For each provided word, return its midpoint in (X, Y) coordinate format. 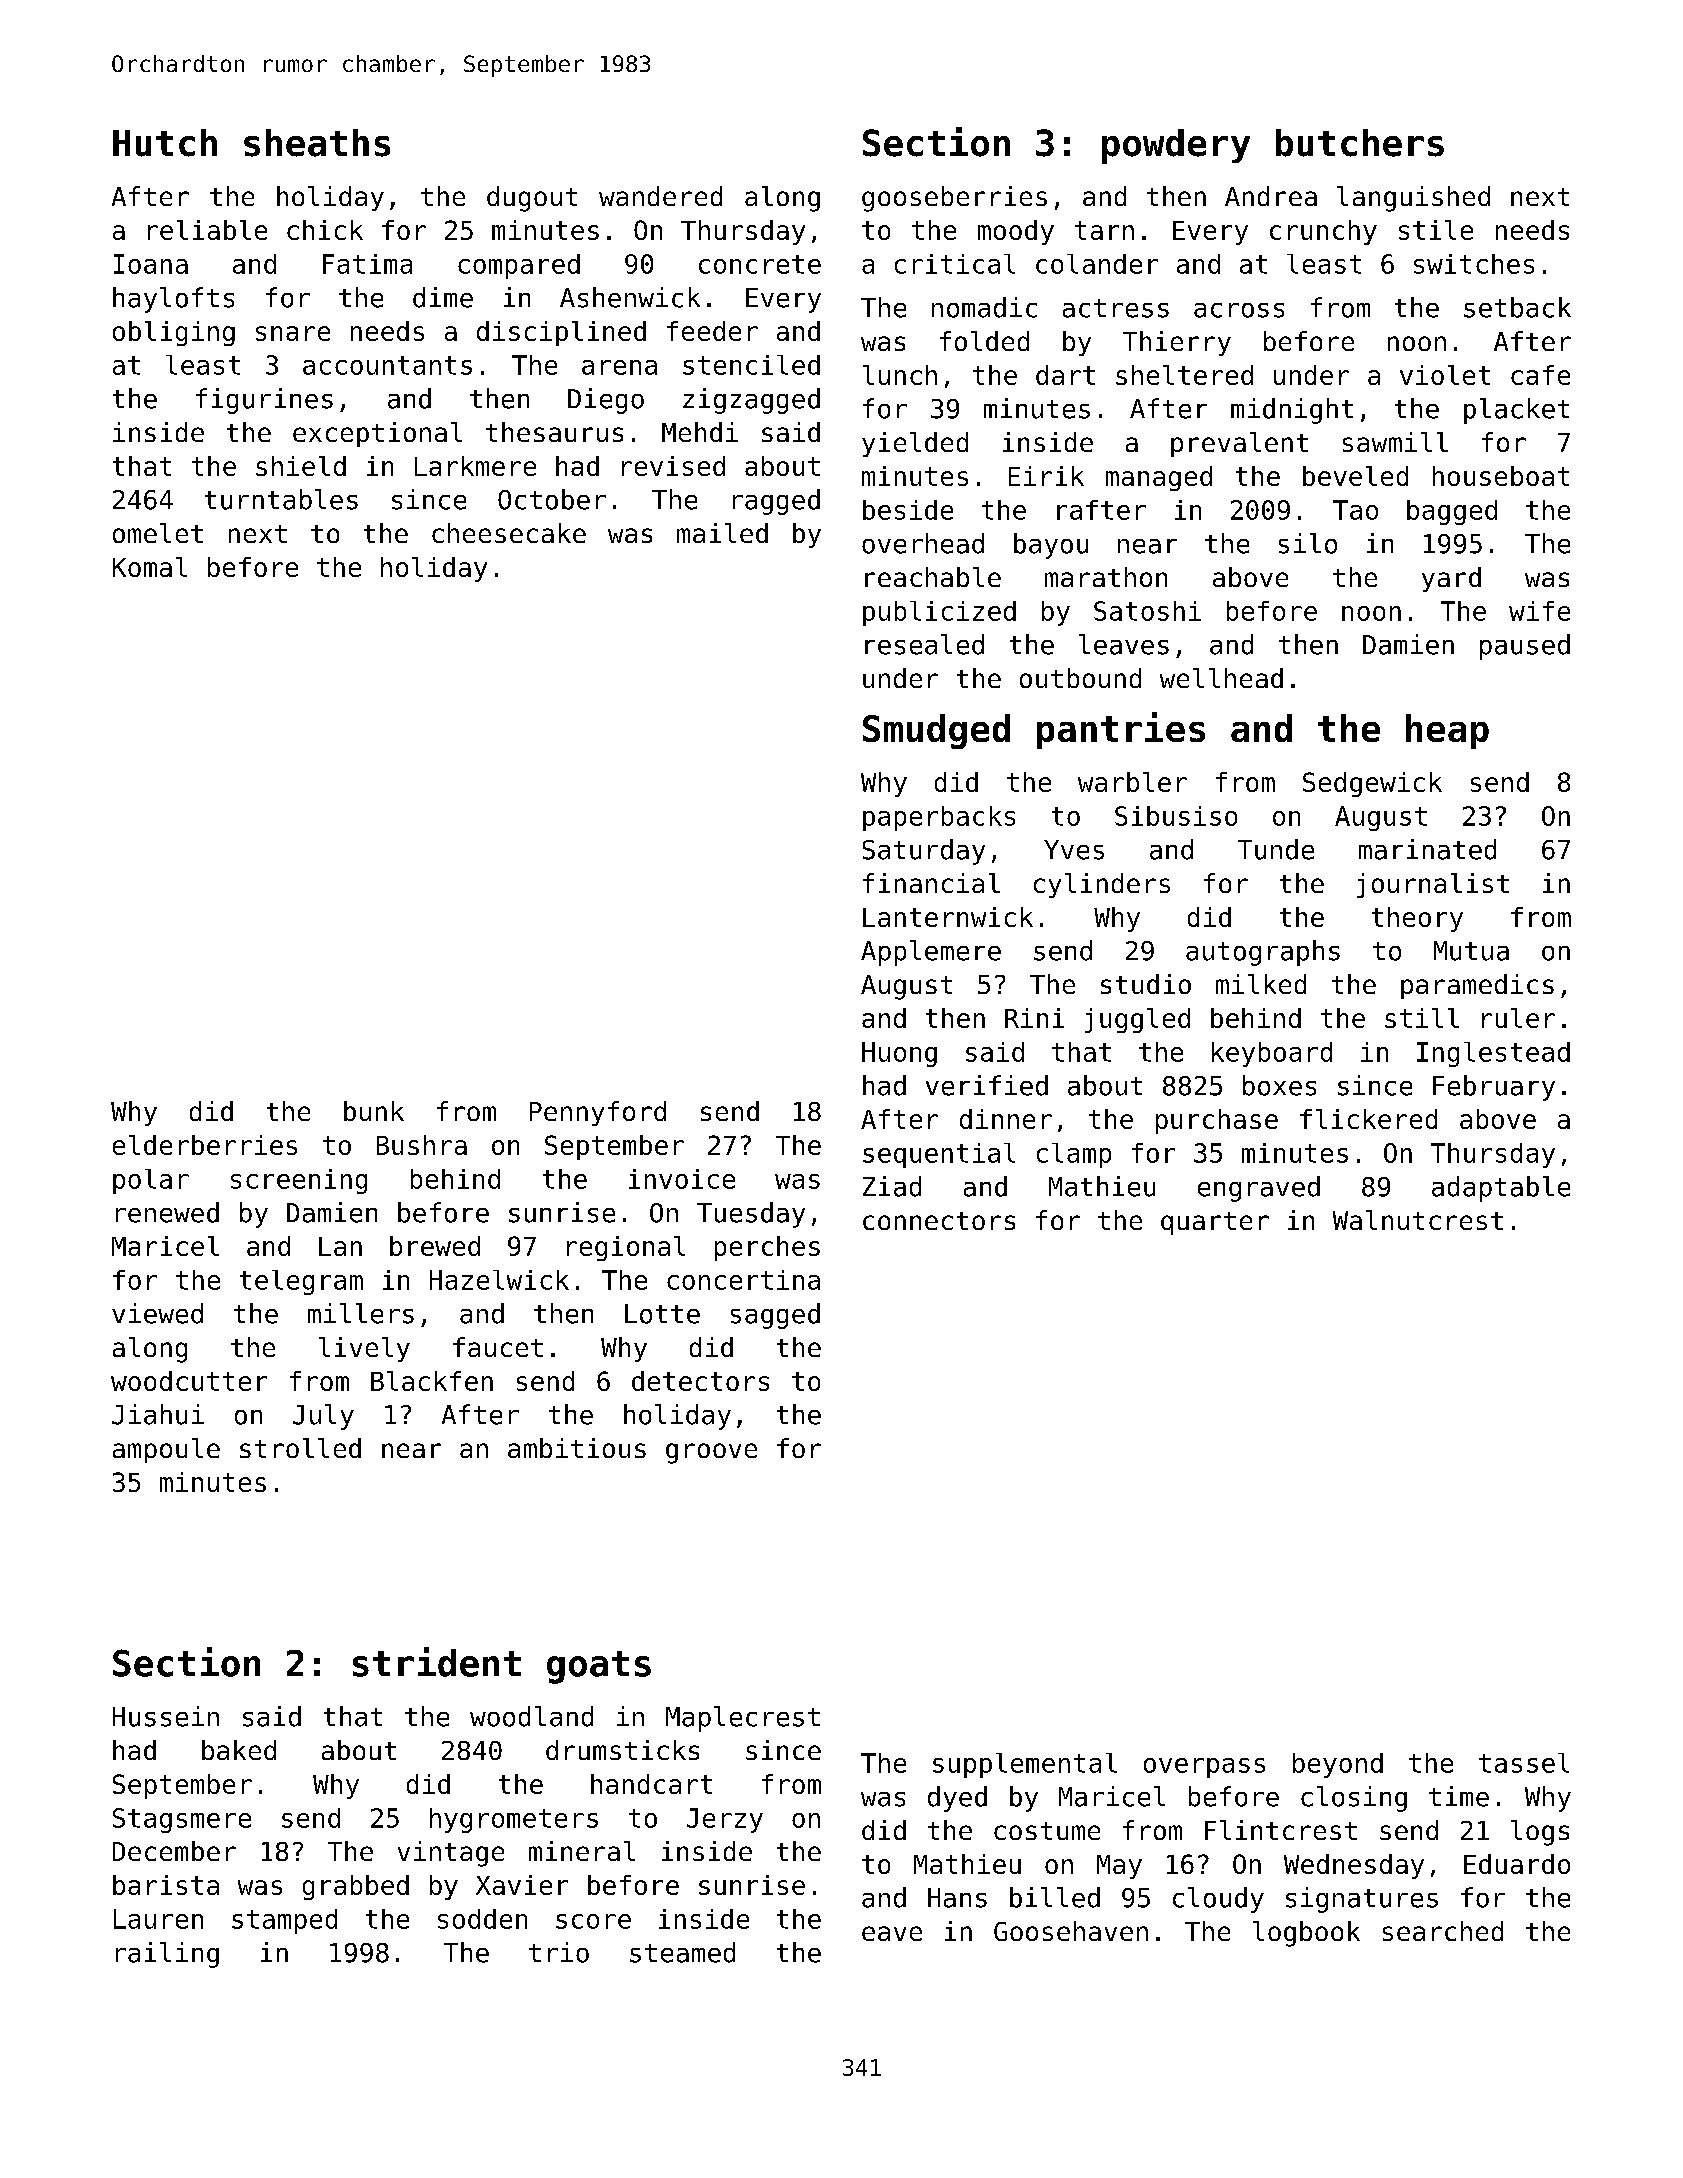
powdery (1176, 146)
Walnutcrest (1418, 1220)
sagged (775, 1316)
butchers (1360, 143)
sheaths (317, 143)
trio (559, 1952)
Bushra (422, 1145)
